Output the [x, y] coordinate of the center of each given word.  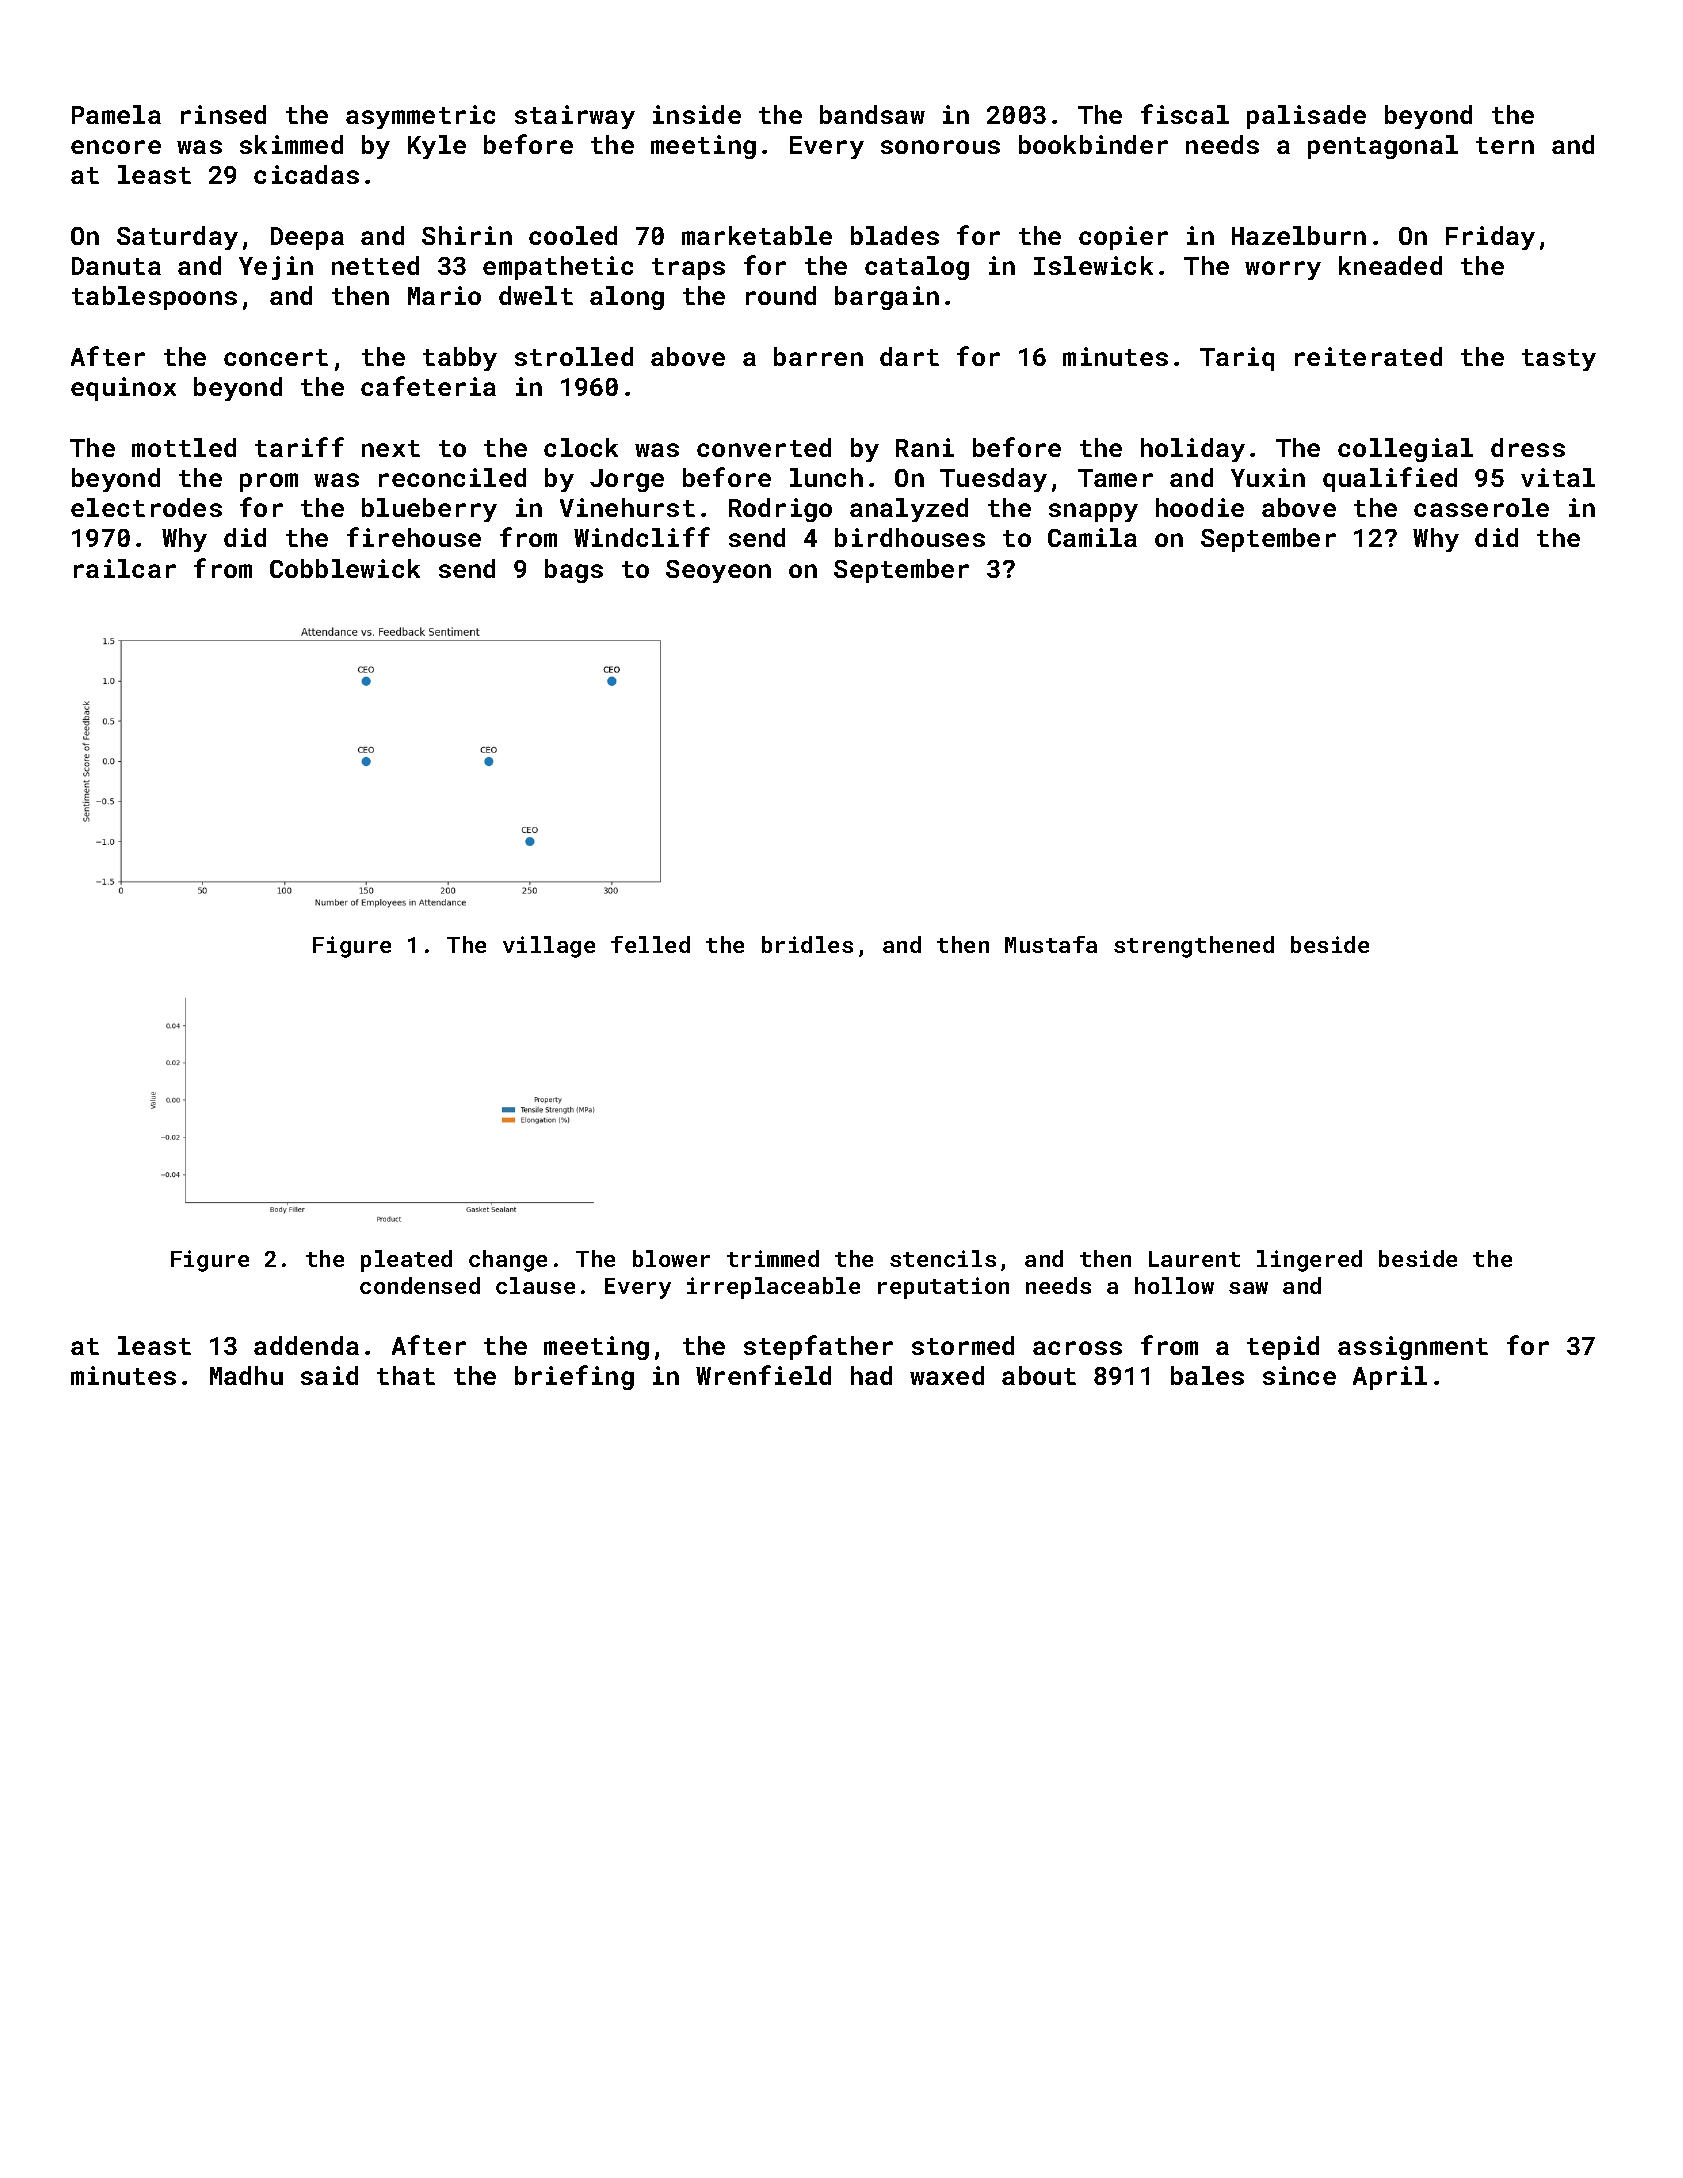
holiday [1193, 450]
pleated [406, 1261]
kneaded [1390, 265]
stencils [943, 1258]
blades [895, 235]
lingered [1309, 1261]
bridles [807, 944]
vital [1558, 477]
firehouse [414, 537]
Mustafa [1051, 944]
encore [116, 147]
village [549, 947]
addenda [306, 1345]
